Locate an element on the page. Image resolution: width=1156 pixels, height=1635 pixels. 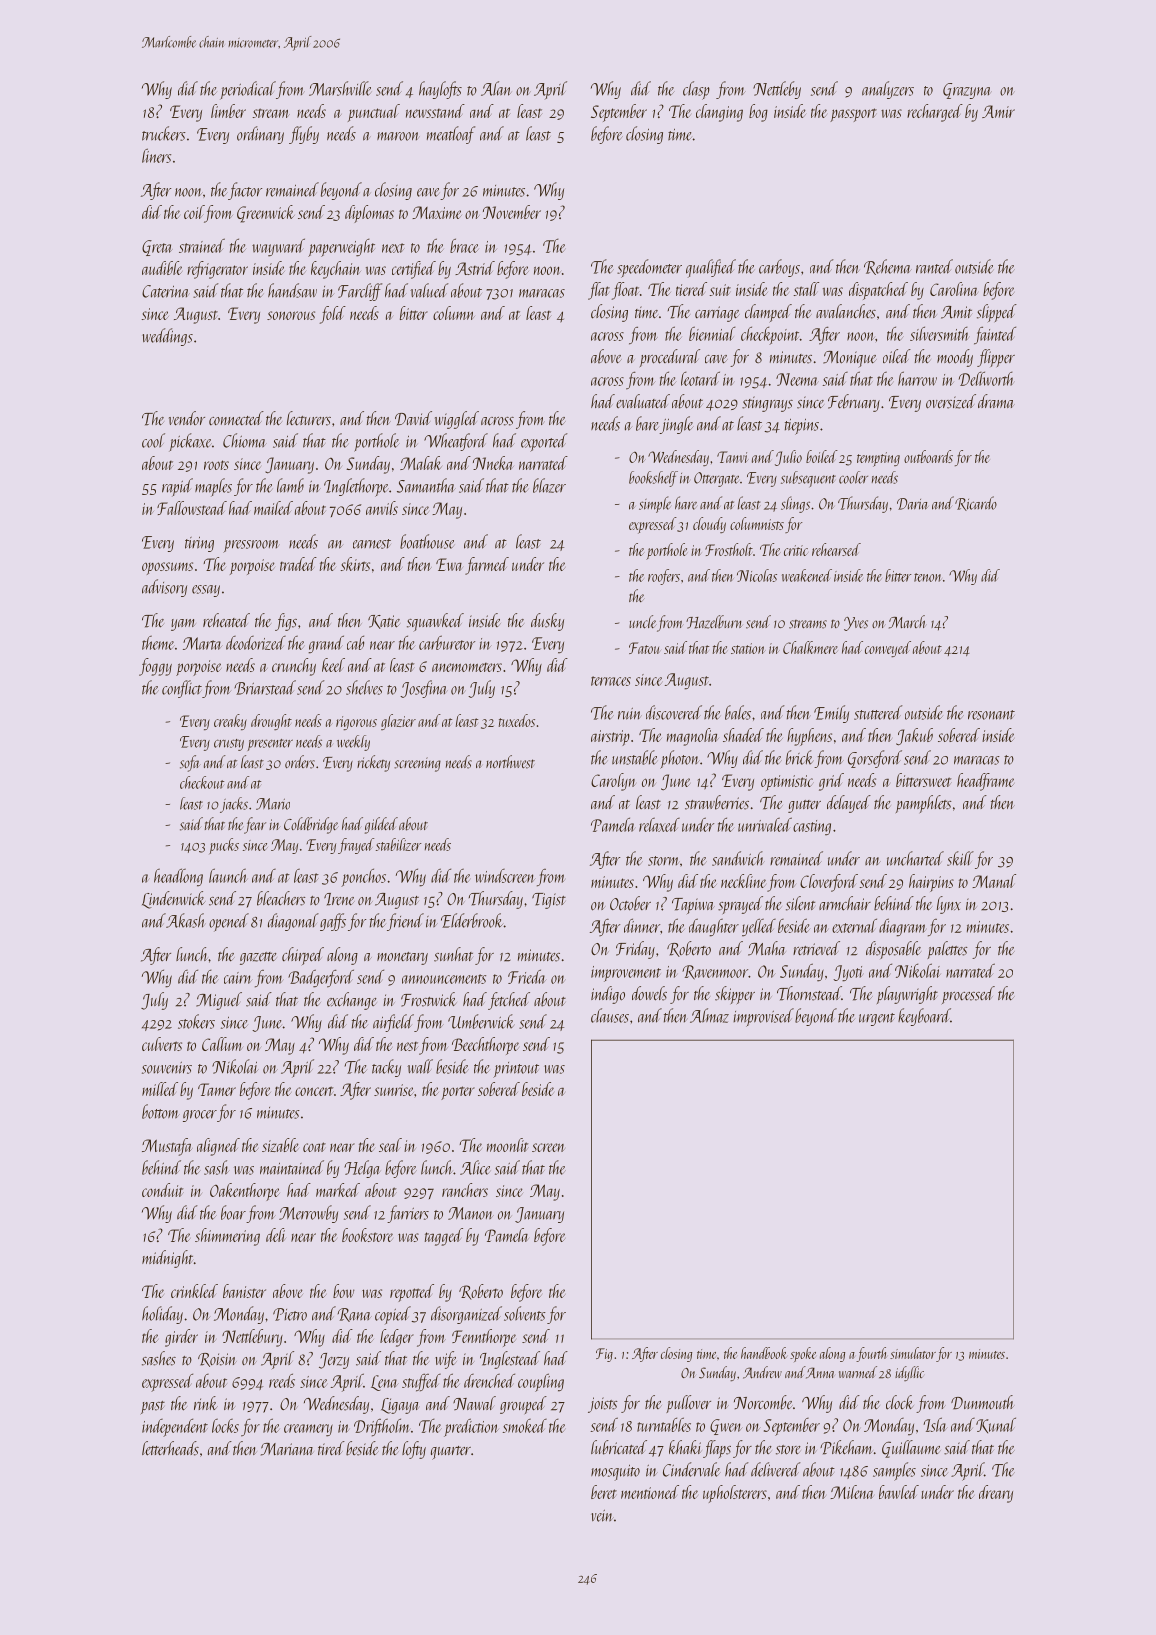
lecturers is located at coordinates (309, 418).
